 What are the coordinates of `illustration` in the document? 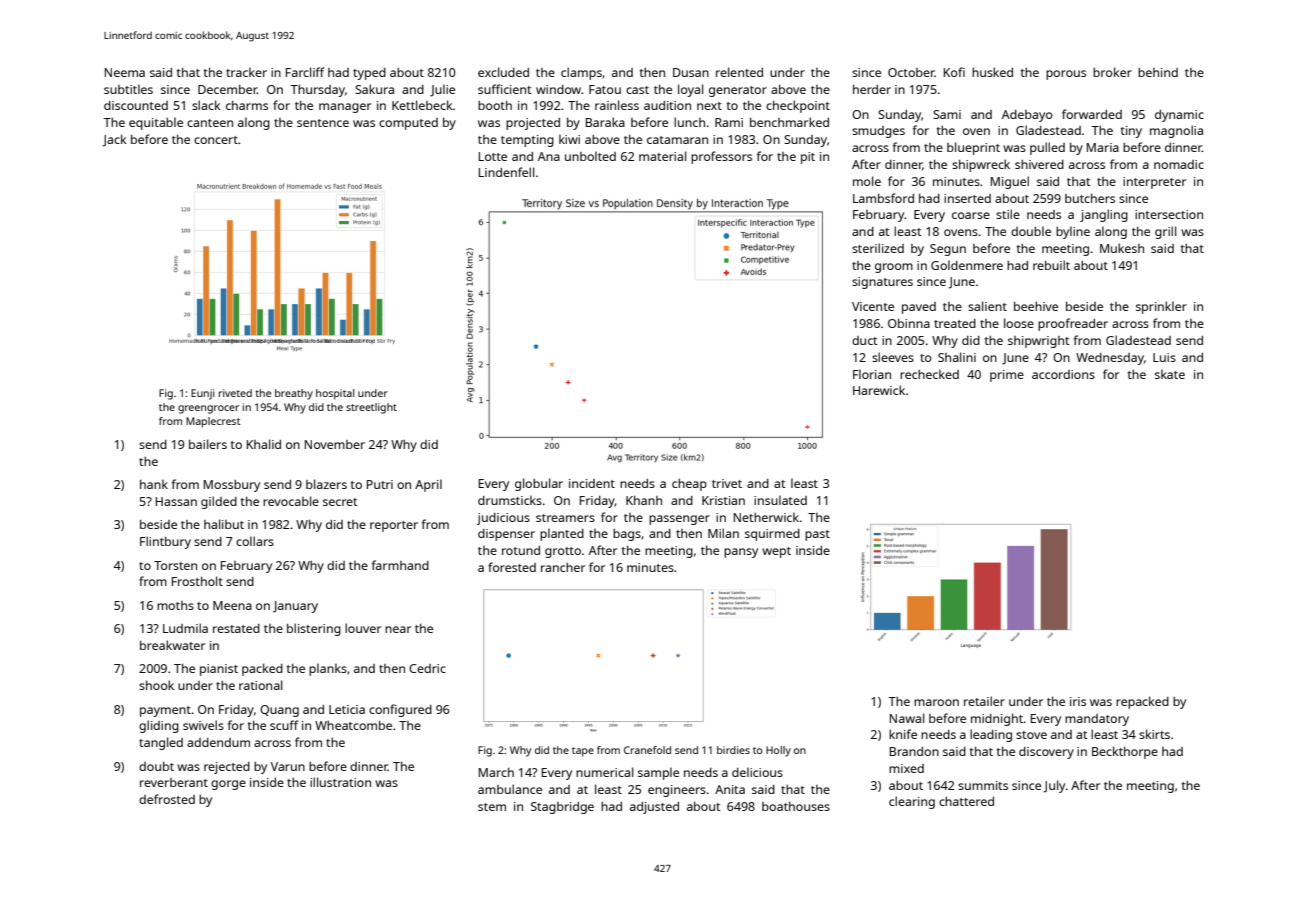 It's located at (340, 782).
